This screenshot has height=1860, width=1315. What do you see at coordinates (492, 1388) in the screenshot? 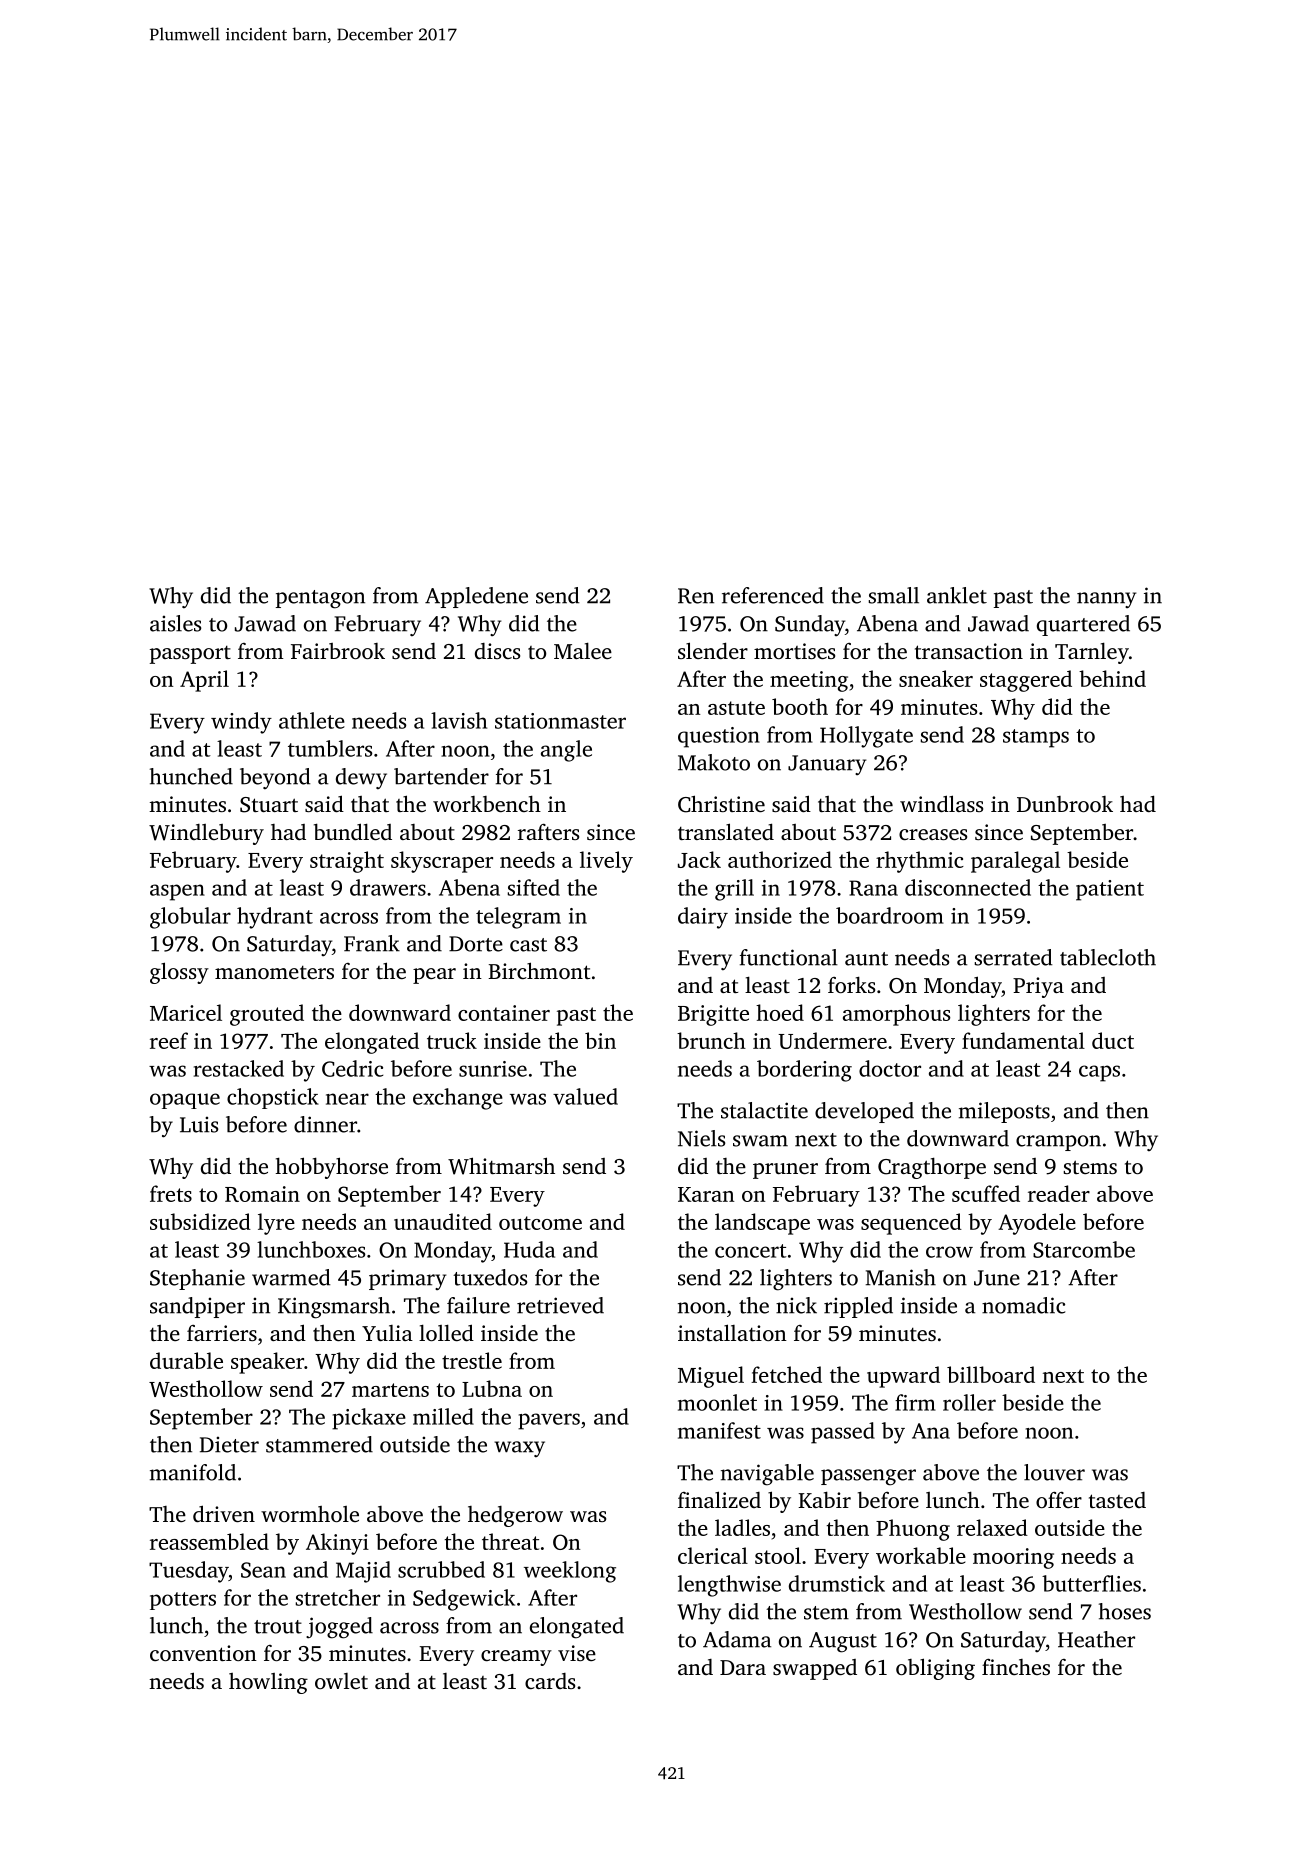
I see `Lubna` at bounding box center [492, 1388].
